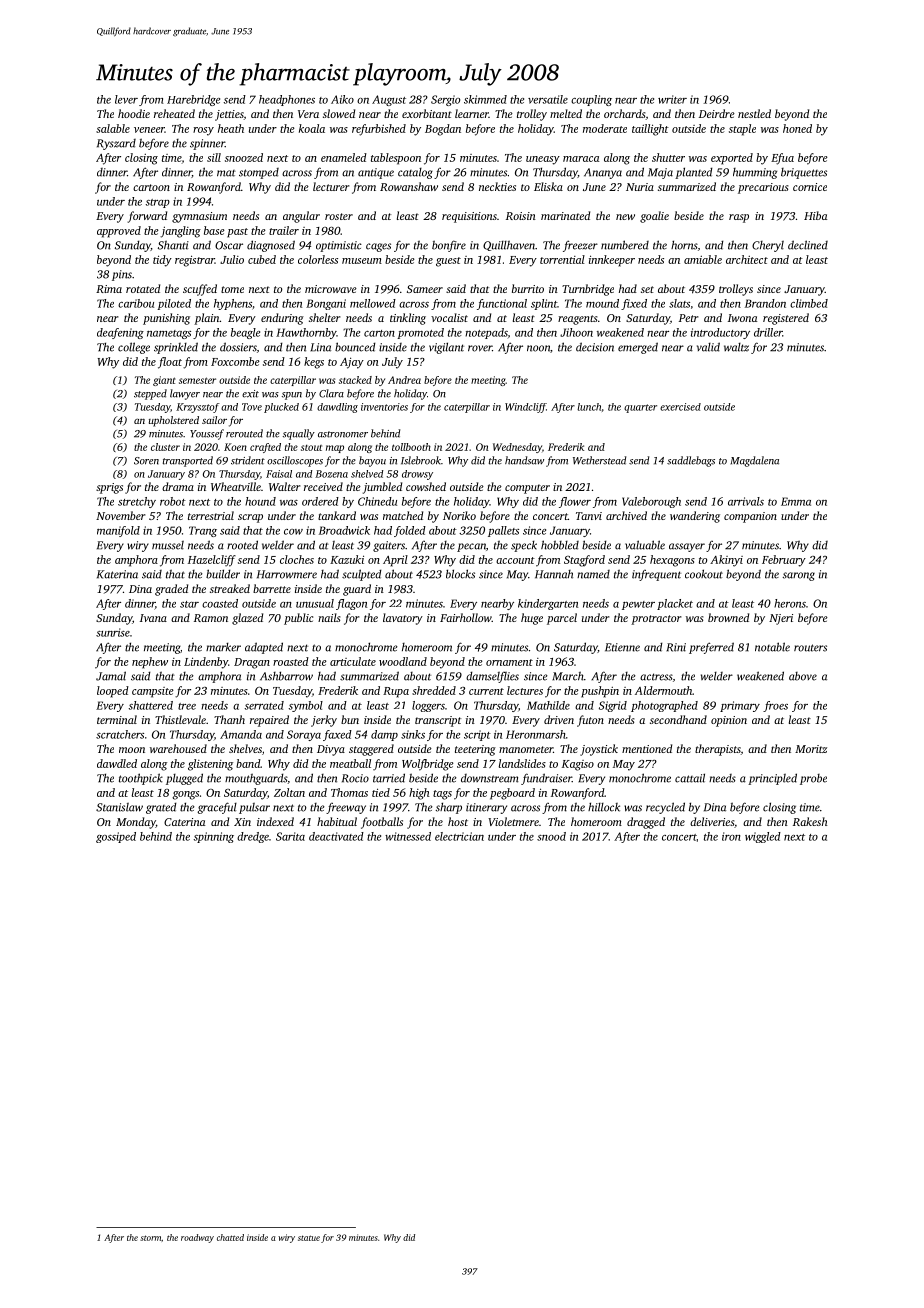 The image size is (924, 1308). What do you see at coordinates (668, 157) in the document?
I see `shutter` at bounding box center [668, 157].
